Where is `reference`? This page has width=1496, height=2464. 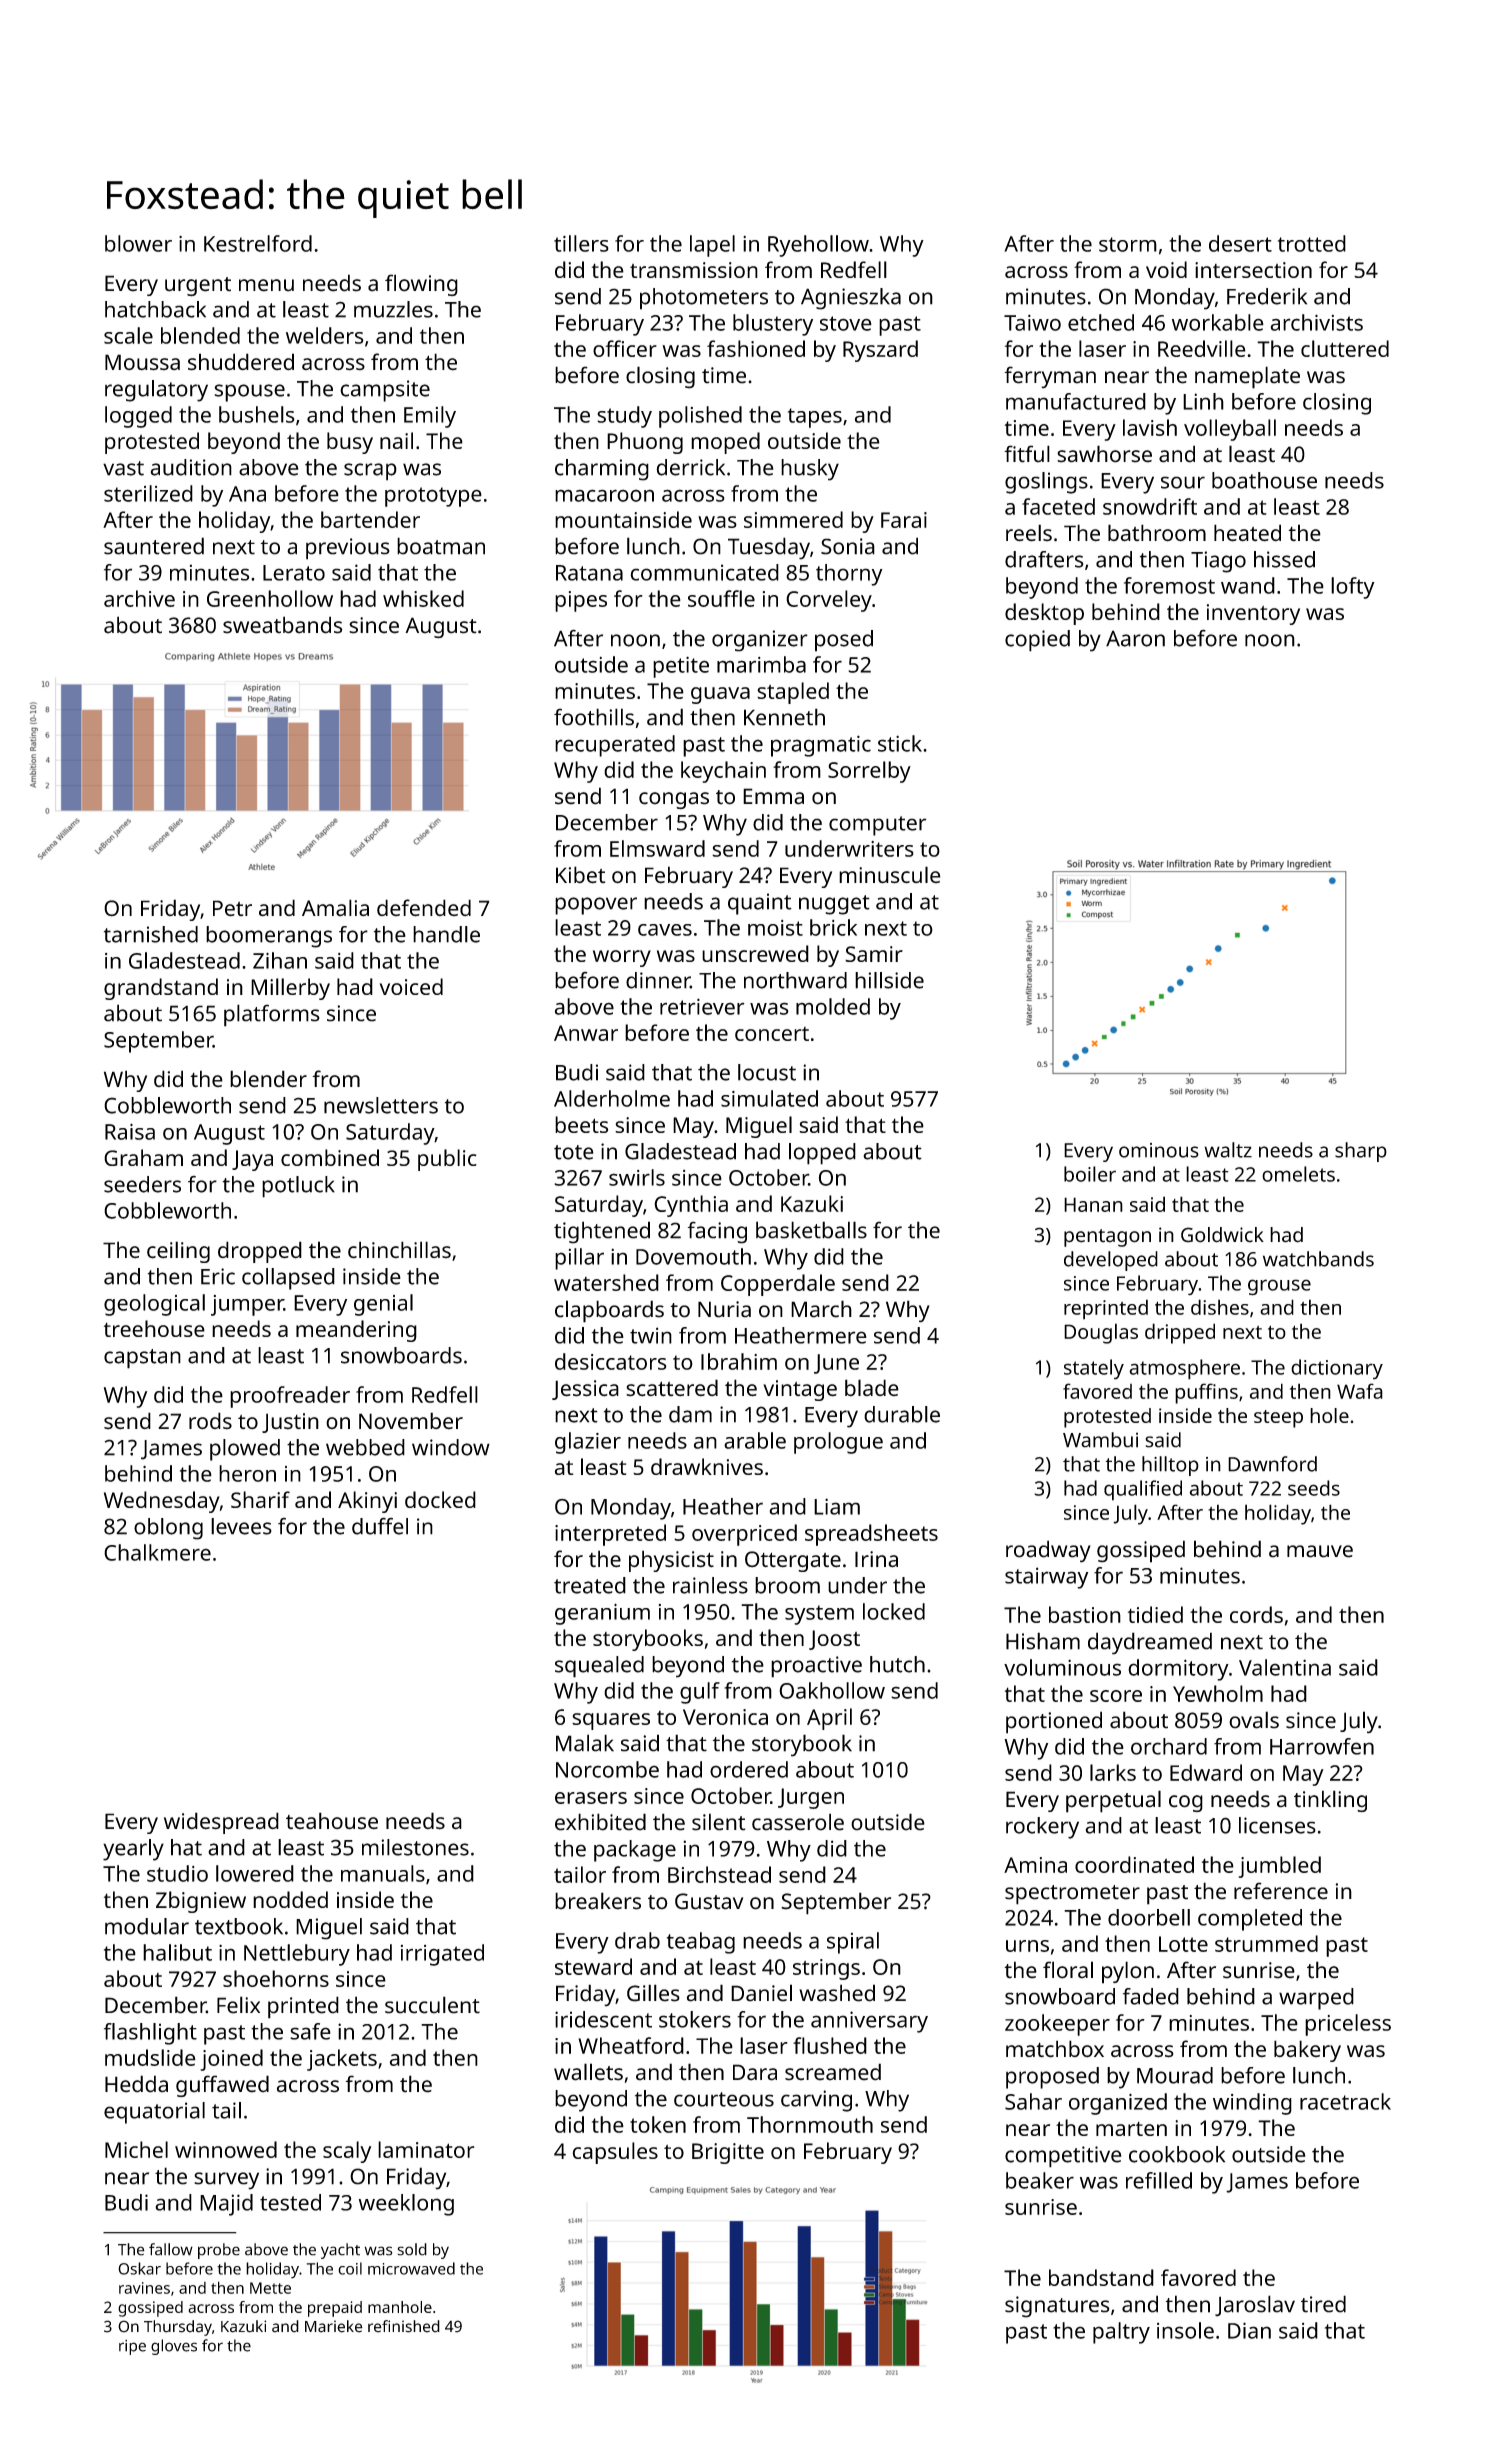
reference is located at coordinates (1281, 1891).
